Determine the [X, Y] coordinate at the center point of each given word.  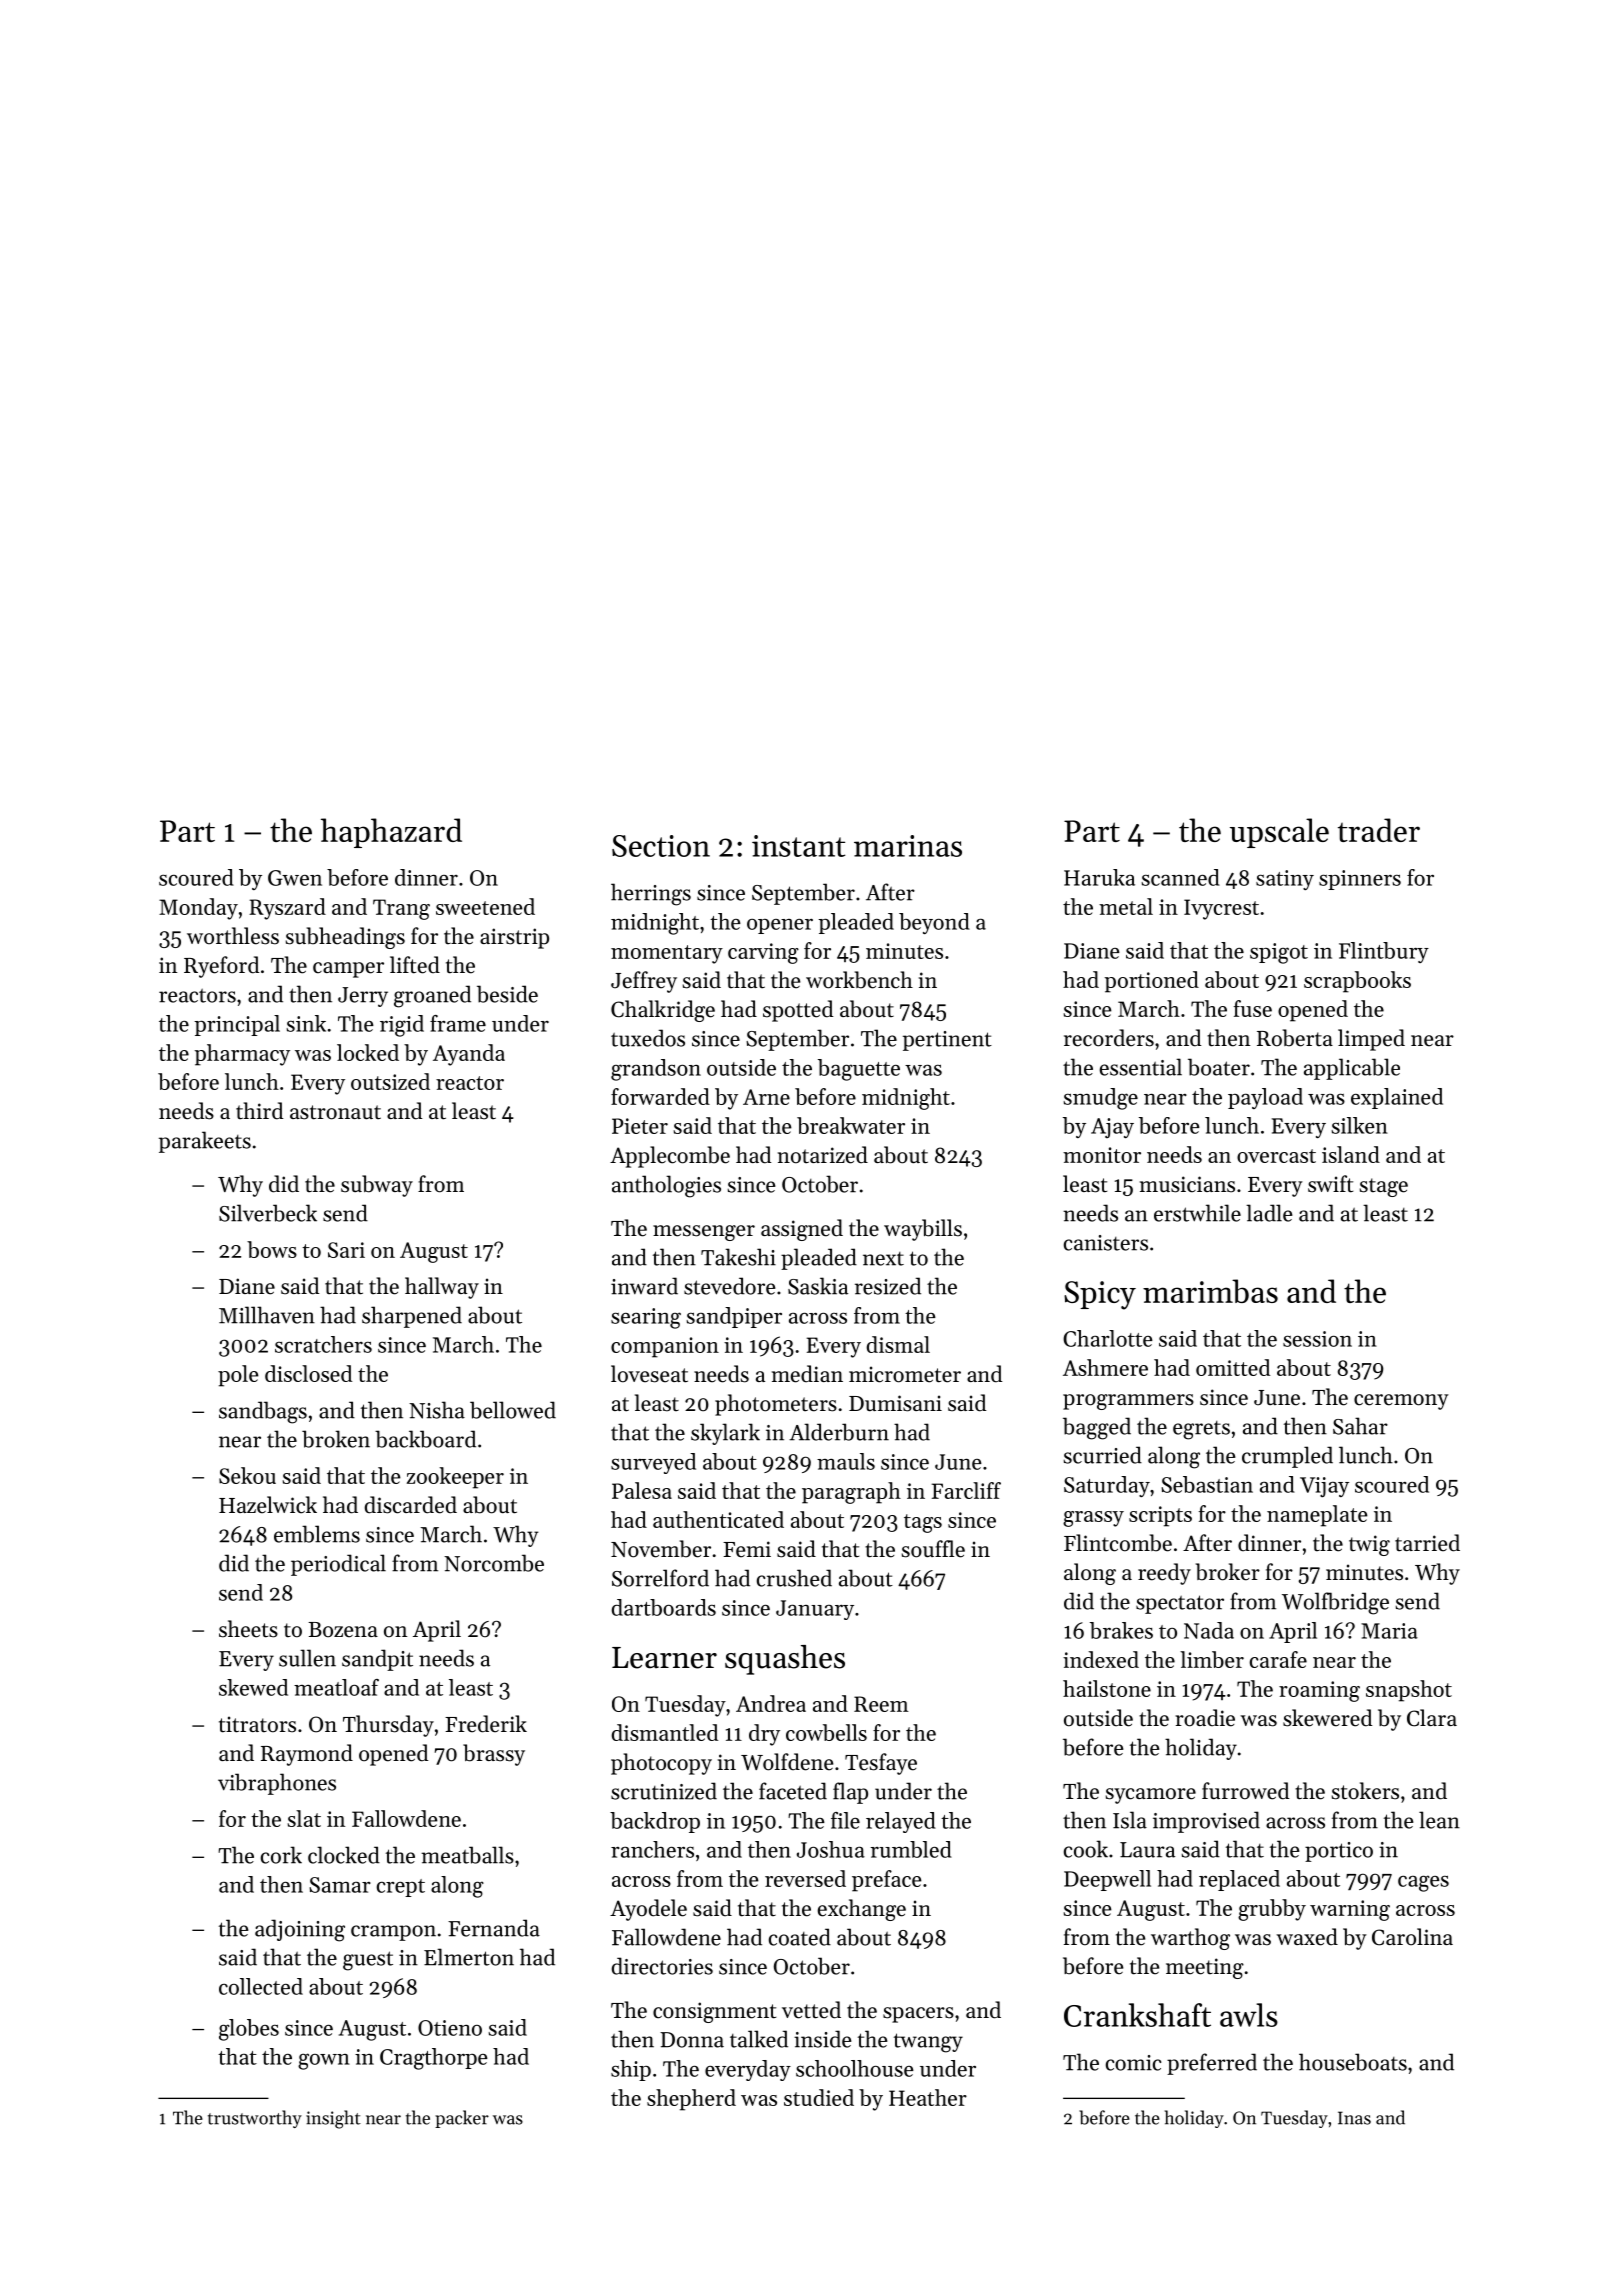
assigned [802, 1230]
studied [819, 2097]
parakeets [205, 1142]
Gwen [295, 878]
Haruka [1099, 877]
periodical [338, 1565]
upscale [1279, 833]
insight [333, 2119]
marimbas [1210, 1291]
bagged [1097, 1428]
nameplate [1317, 1516]
